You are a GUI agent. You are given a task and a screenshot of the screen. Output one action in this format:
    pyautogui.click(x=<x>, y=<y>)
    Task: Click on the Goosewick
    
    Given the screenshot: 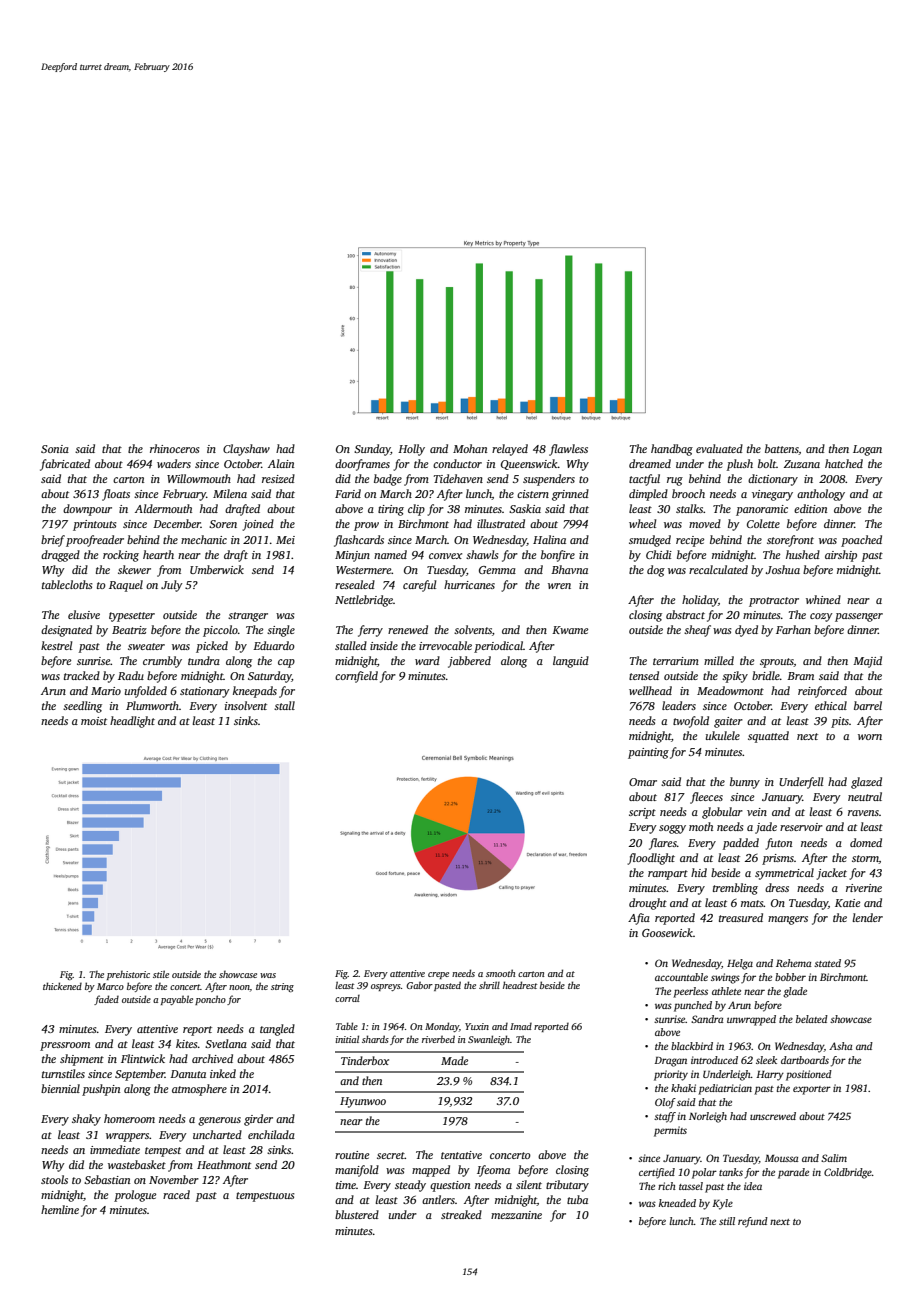 What is the action you would take?
    pyautogui.click(x=667, y=932)
